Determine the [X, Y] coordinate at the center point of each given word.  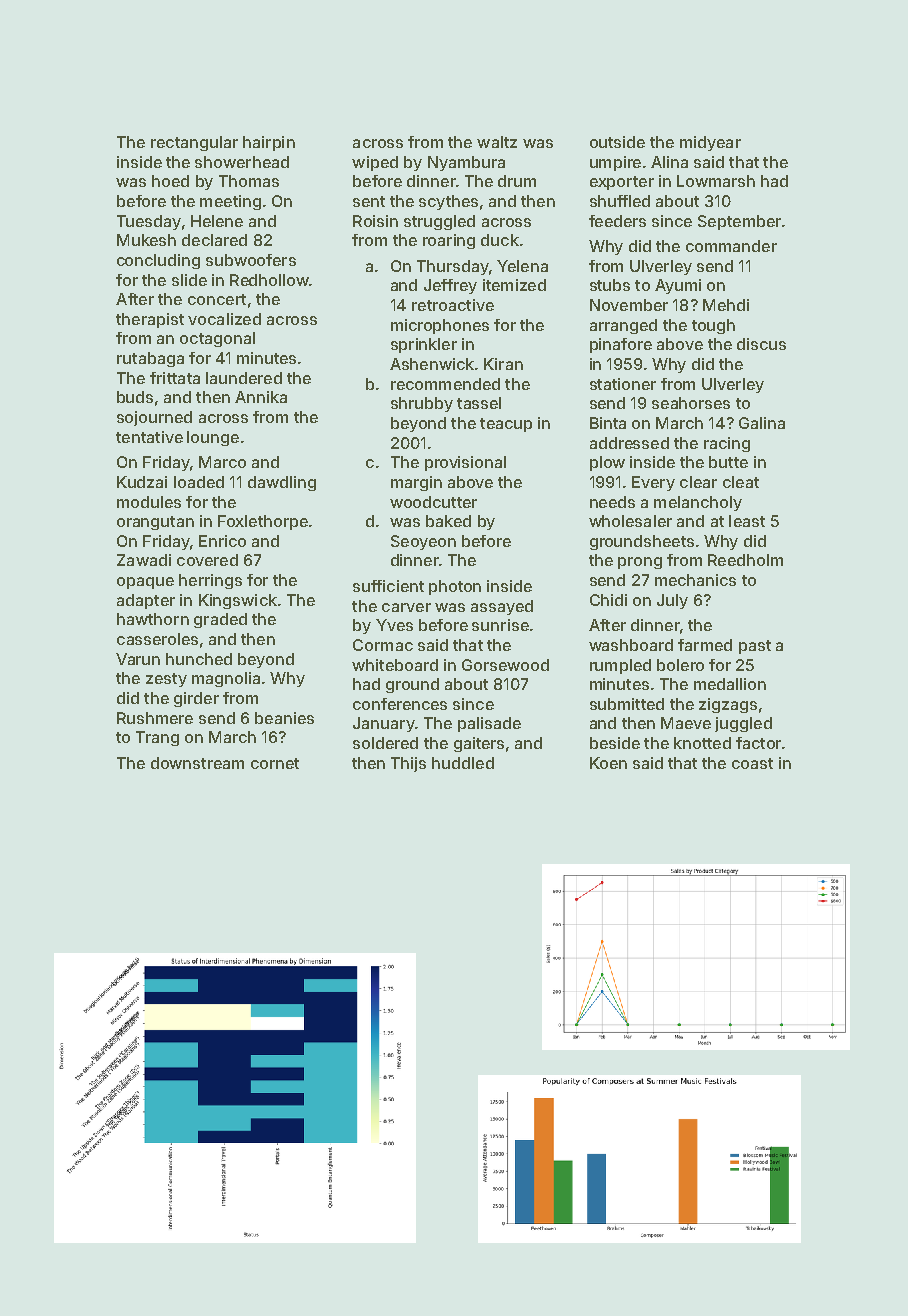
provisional [465, 463]
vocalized [224, 319]
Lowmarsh [716, 181]
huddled [463, 763]
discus [761, 344]
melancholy [698, 503]
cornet [275, 763]
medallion [730, 684]
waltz [497, 142]
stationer [623, 384]
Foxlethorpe [263, 522]
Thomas [249, 181]
